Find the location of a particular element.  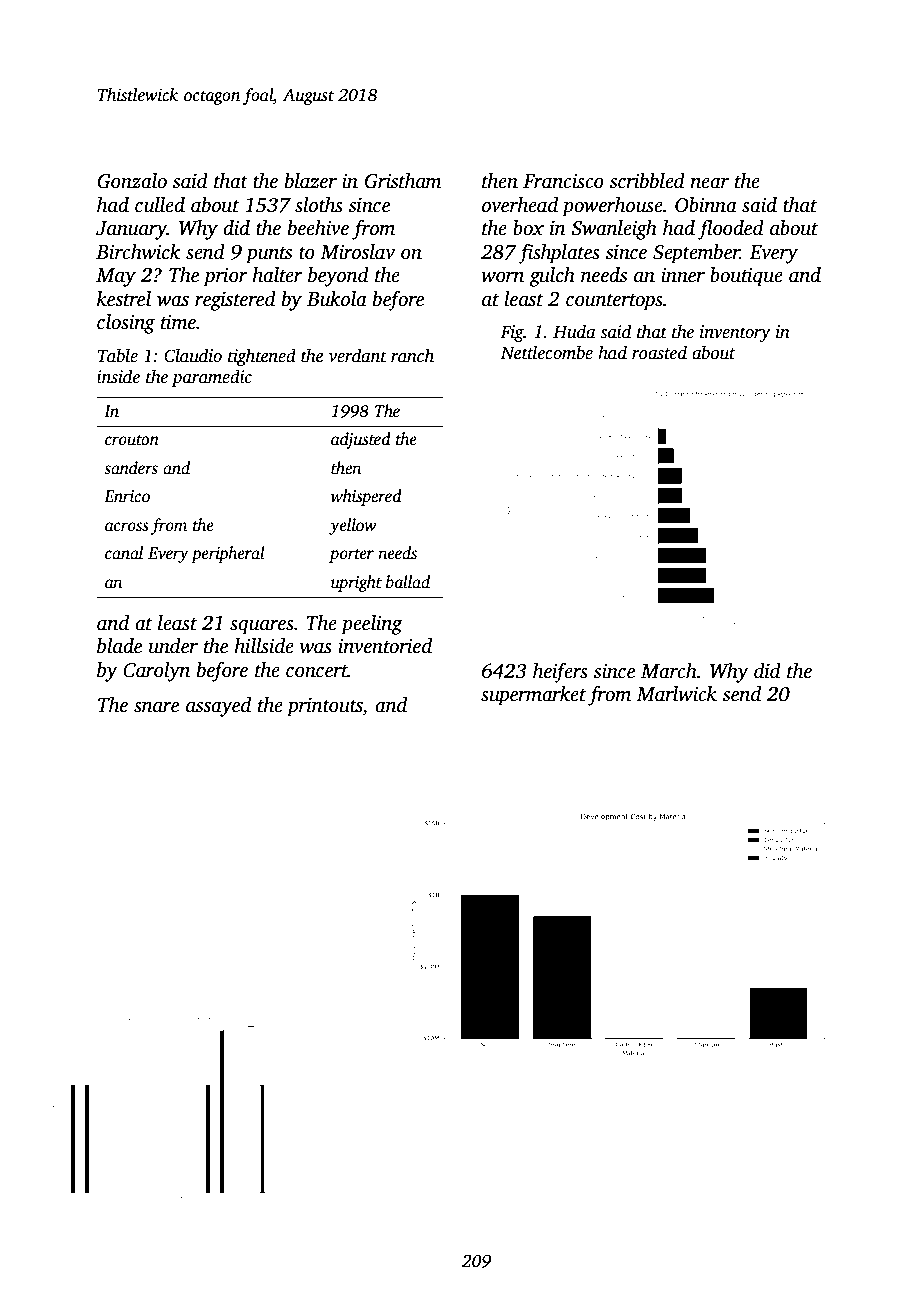

whispered is located at coordinates (366, 497).
